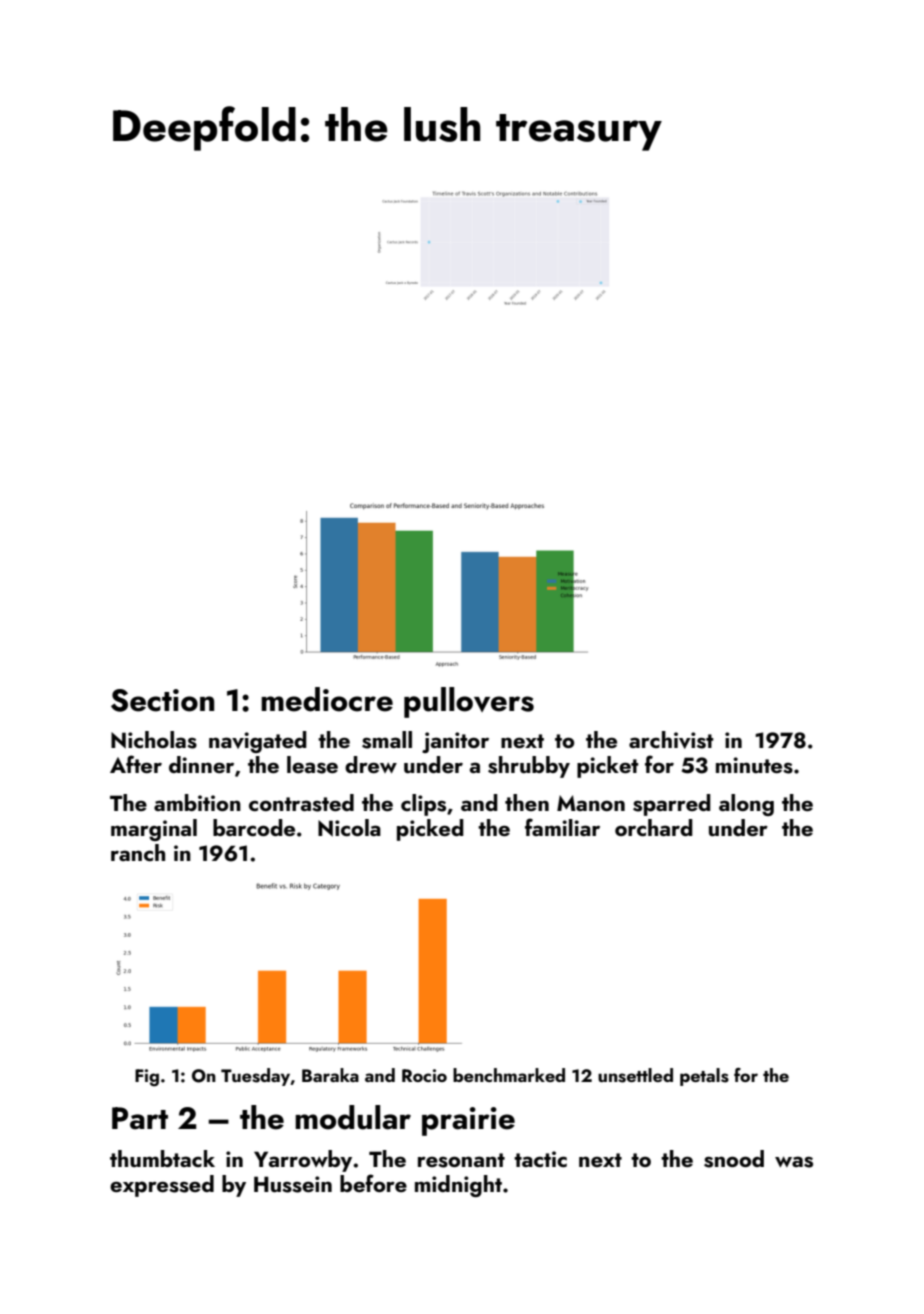 The height and width of the screenshot is (1314, 924). Describe the element at coordinates (138, 852) in the screenshot. I see `ranch` at that location.
